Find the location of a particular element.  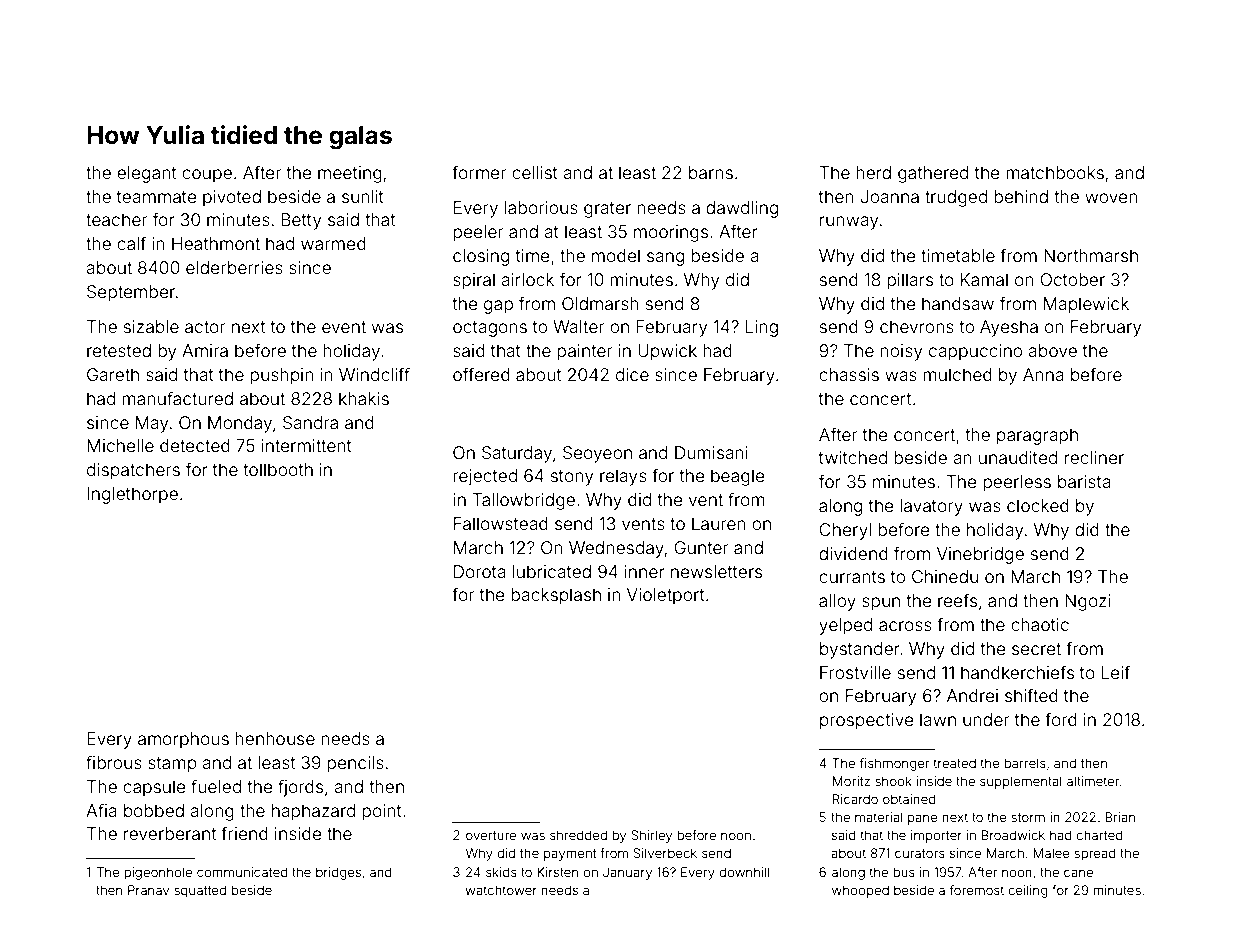

closing is located at coordinates (481, 257).
